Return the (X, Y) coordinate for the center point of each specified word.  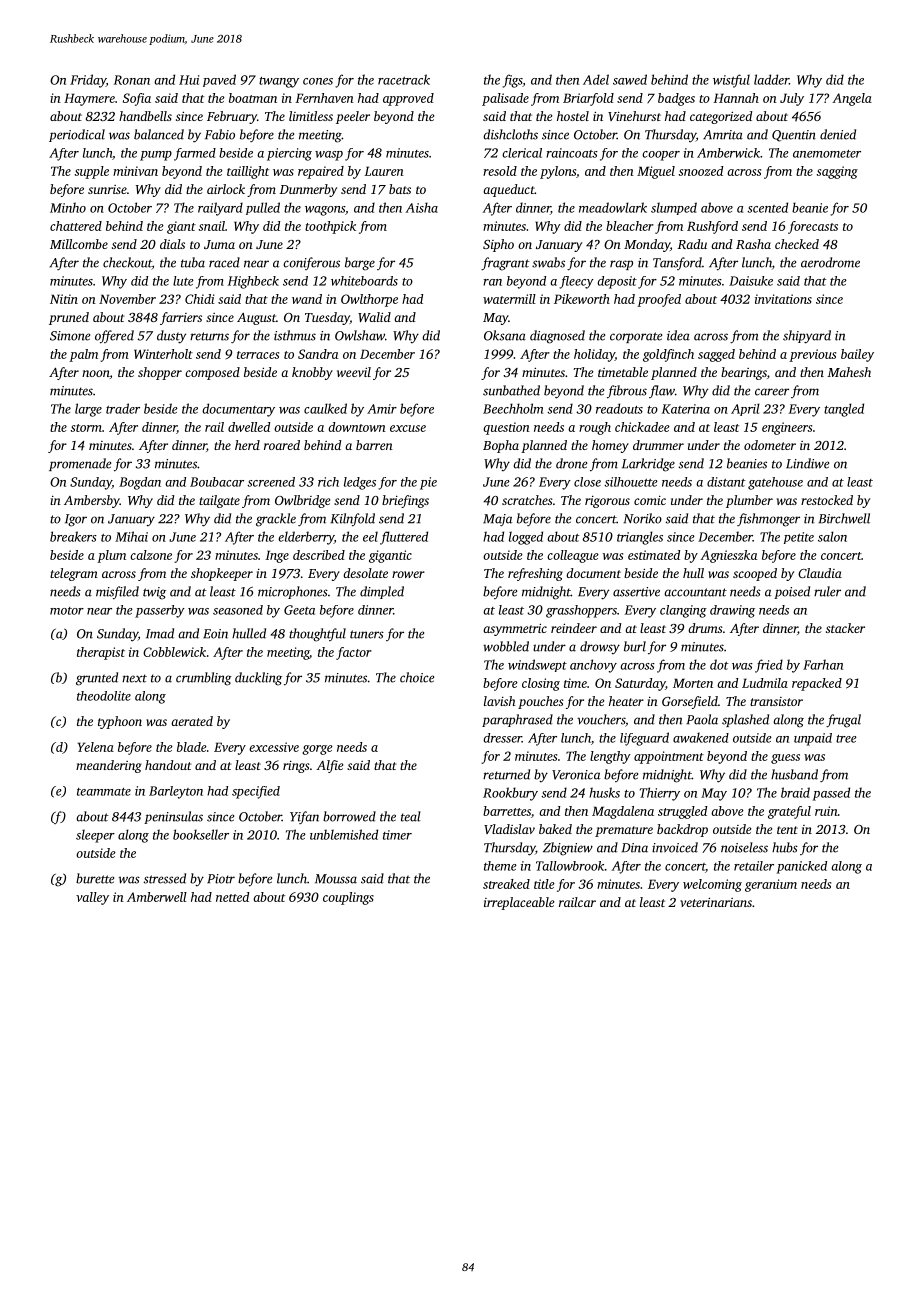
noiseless (744, 847)
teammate (104, 792)
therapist (101, 653)
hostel (573, 116)
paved (219, 80)
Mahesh (849, 372)
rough (595, 428)
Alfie (329, 766)
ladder (771, 79)
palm (83, 355)
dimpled (382, 592)
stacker (845, 628)
